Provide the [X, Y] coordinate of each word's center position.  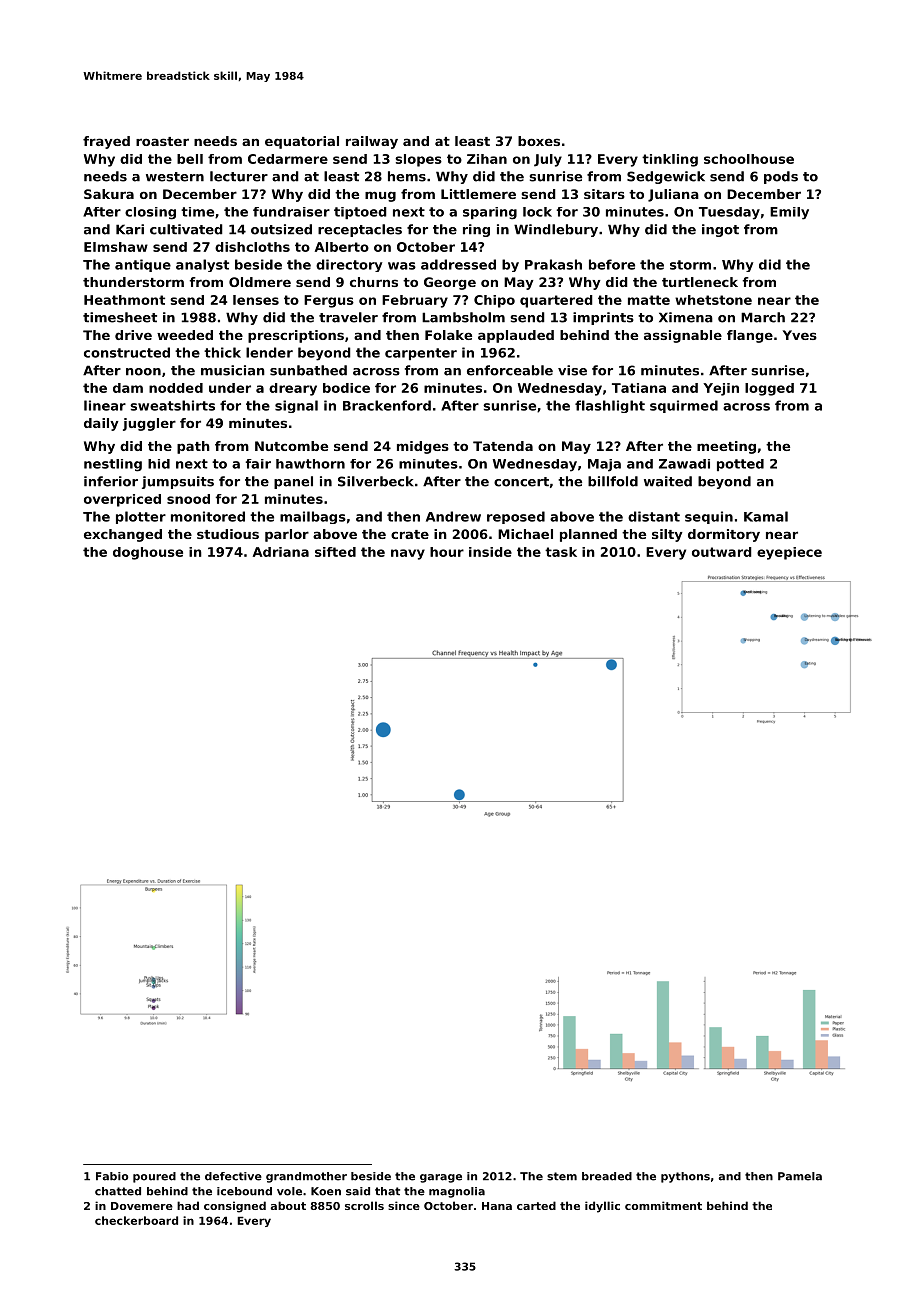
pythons [685, 1177]
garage [441, 1178]
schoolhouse [749, 159]
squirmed [684, 406]
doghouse [148, 553]
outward [722, 552]
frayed [106, 142]
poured [154, 1177]
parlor [287, 535]
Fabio [112, 1176]
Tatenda [503, 446]
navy [408, 554]
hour [447, 552]
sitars [604, 194]
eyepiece [789, 553]
